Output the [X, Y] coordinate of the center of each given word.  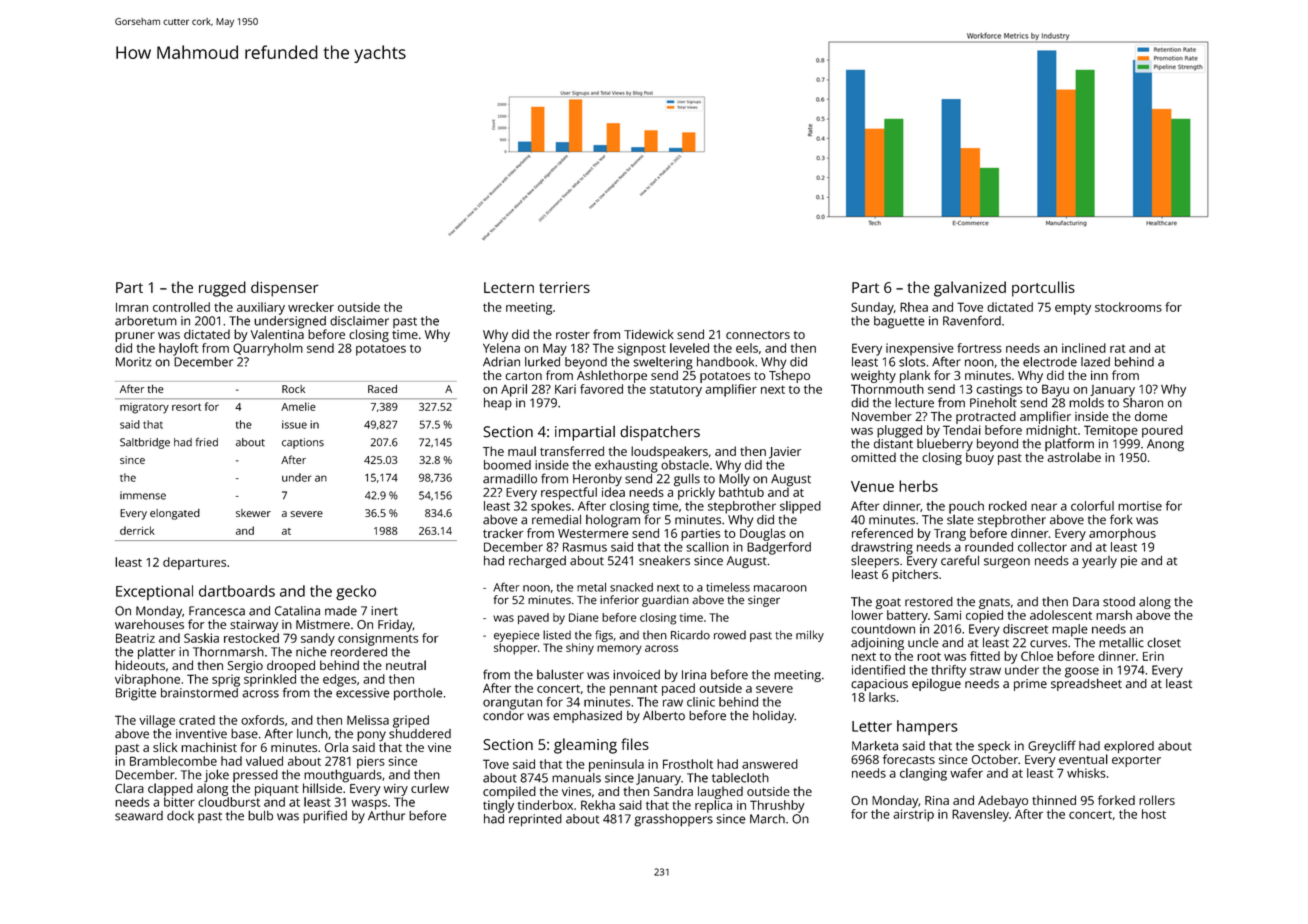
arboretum [146, 321]
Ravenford [972, 320]
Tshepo [789, 376]
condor [503, 716]
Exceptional [154, 592]
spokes [551, 507]
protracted [986, 417]
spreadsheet [1086, 684]
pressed [255, 776]
